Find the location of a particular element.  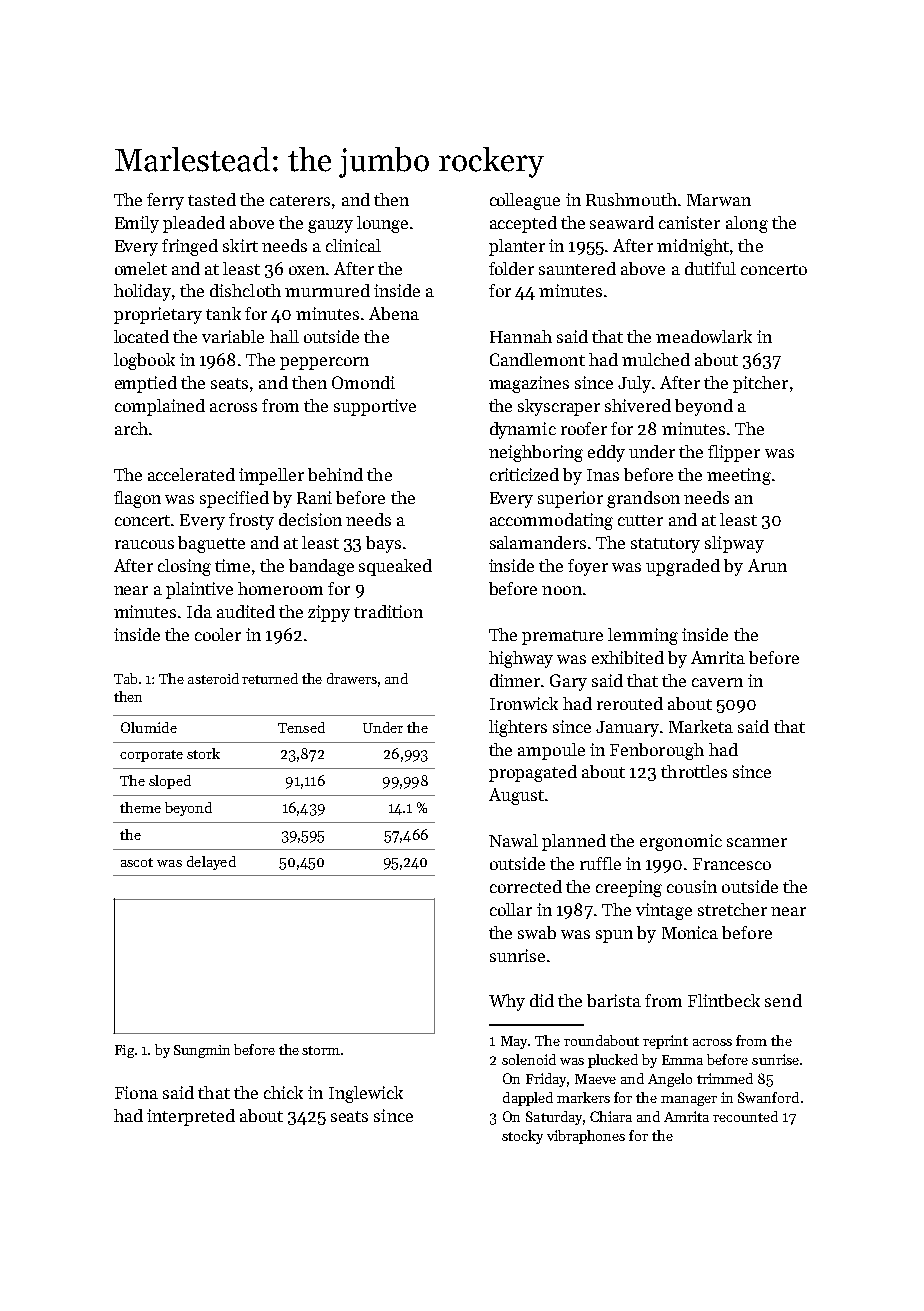

highway is located at coordinates (521, 659).
